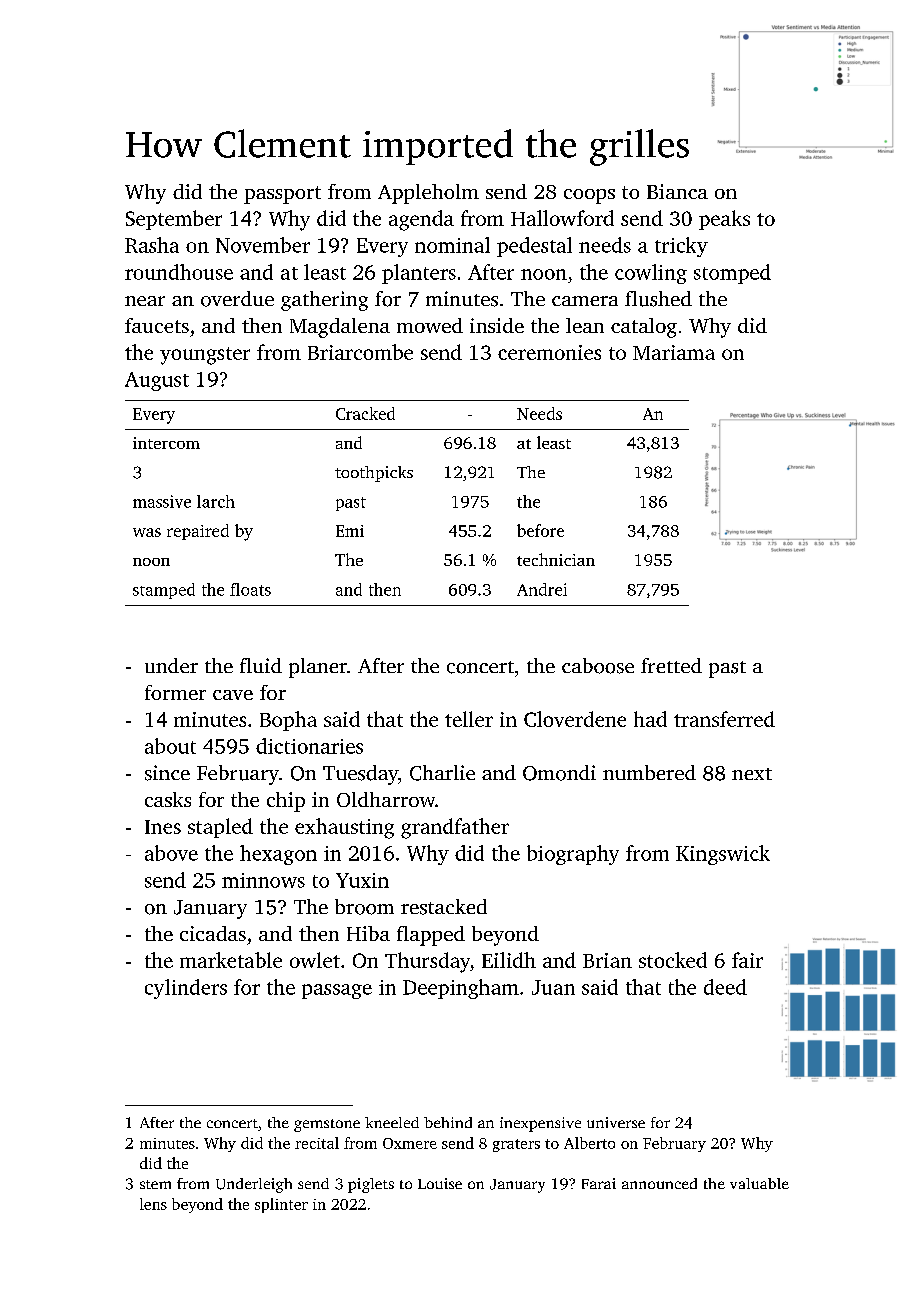 This screenshot has width=924, height=1311. I want to click on former, so click(175, 692).
